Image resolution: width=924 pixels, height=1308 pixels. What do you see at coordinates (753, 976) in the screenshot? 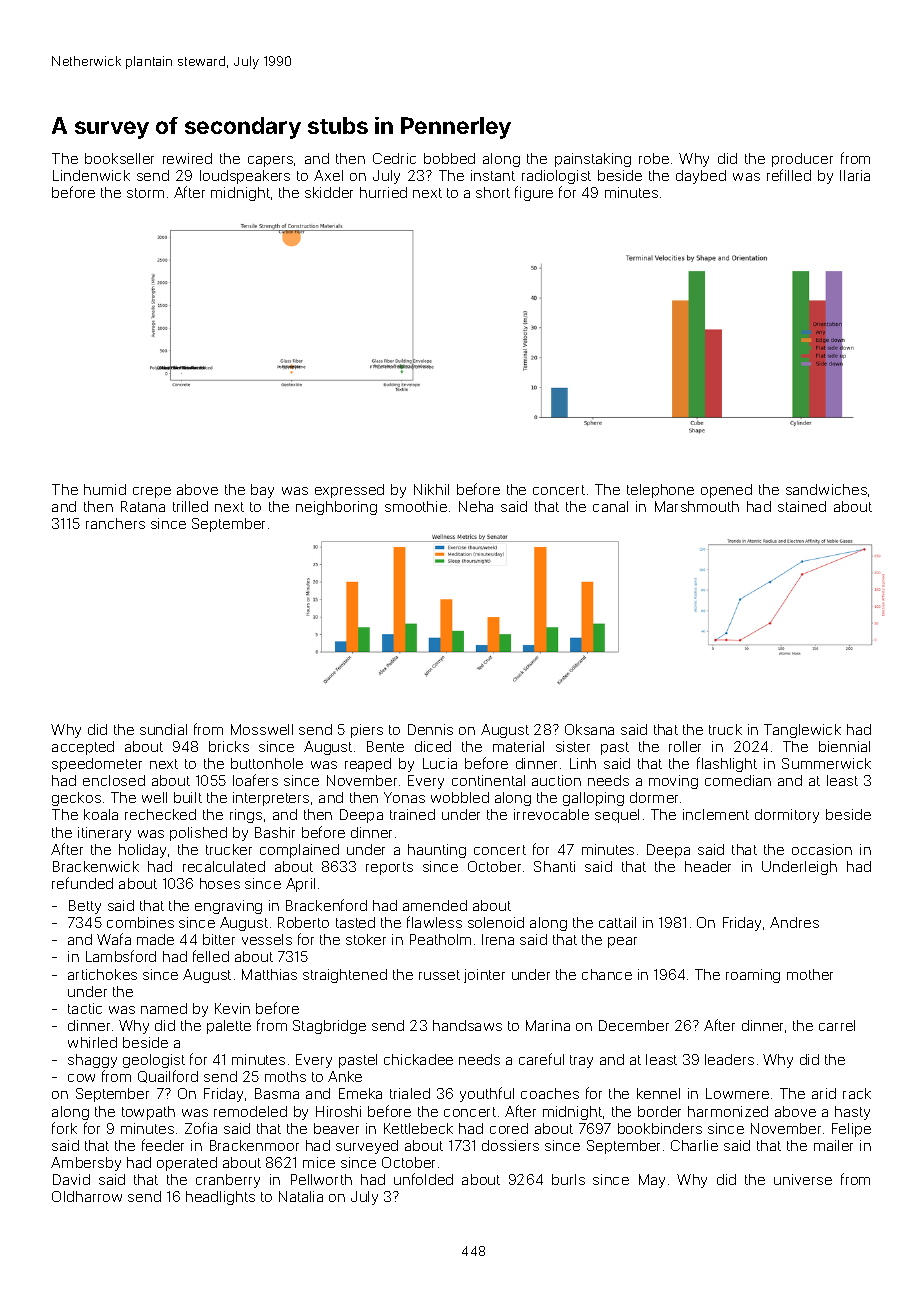
I see `roaming` at bounding box center [753, 976].
